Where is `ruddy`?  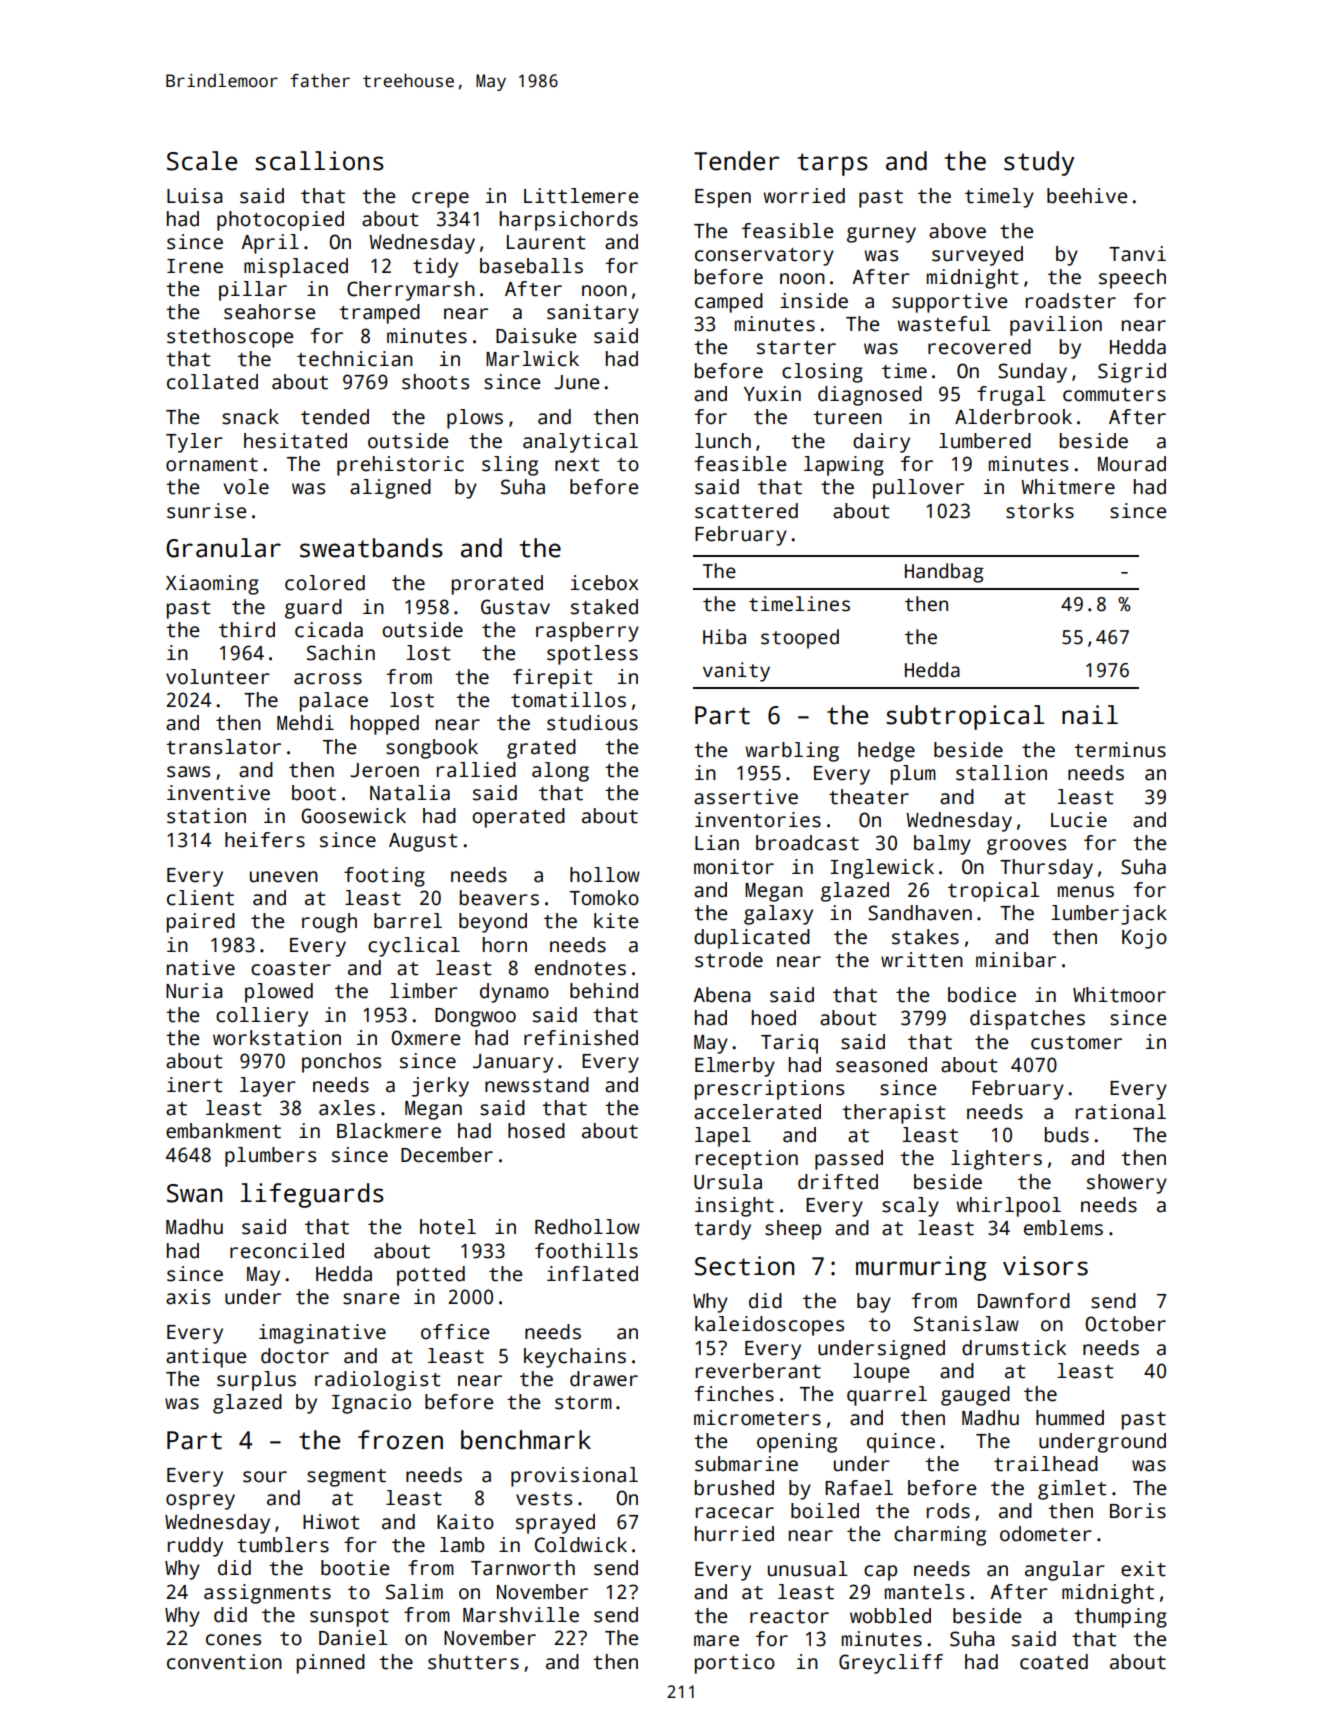 ruddy is located at coordinates (195, 1547).
